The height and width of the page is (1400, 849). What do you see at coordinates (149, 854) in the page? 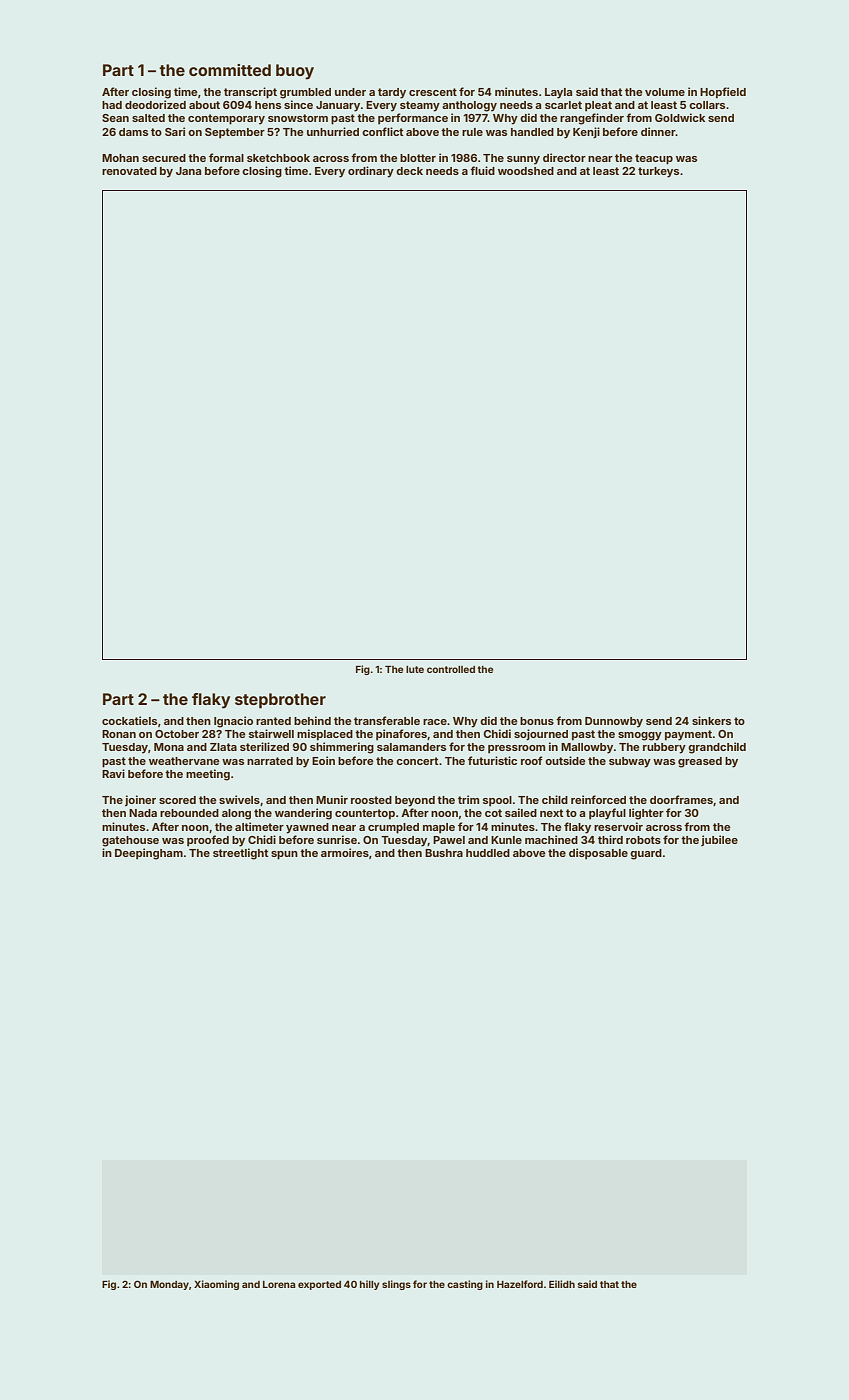
I see `Deepingham` at bounding box center [149, 854].
